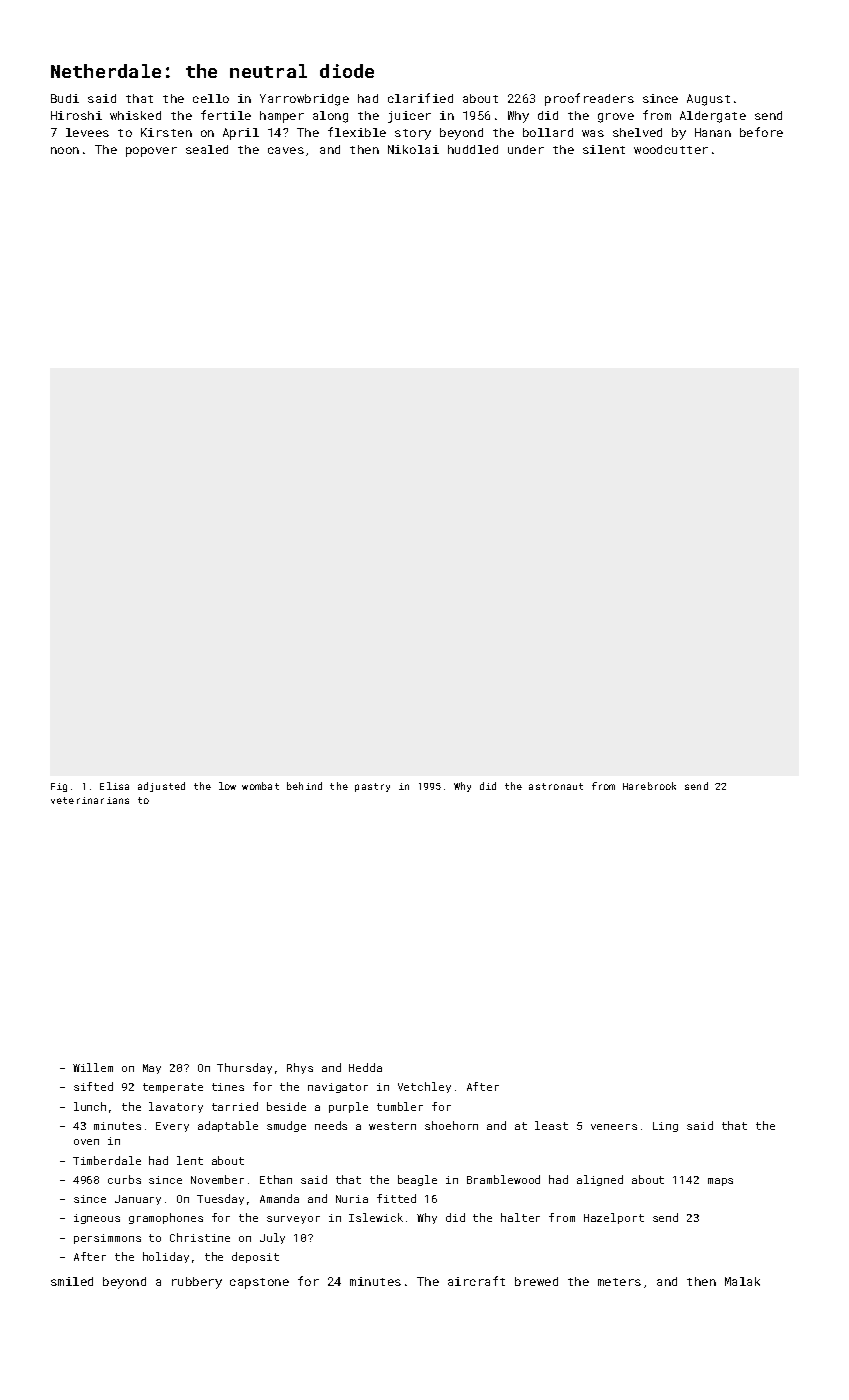  I want to click on low, so click(227, 786).
